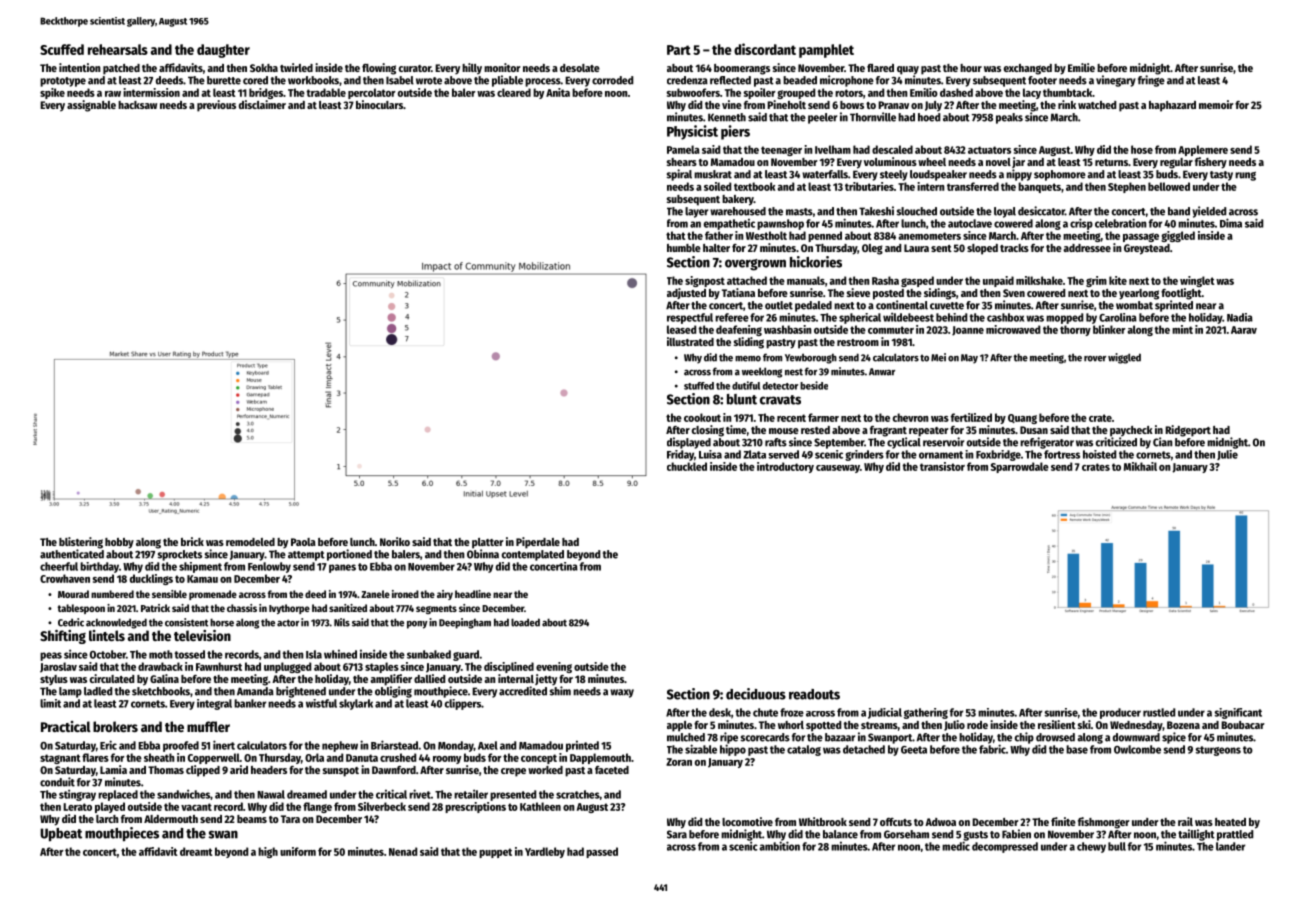 The image size is (1308, 924). I want to click on Kathleen, so click(540, 806).
